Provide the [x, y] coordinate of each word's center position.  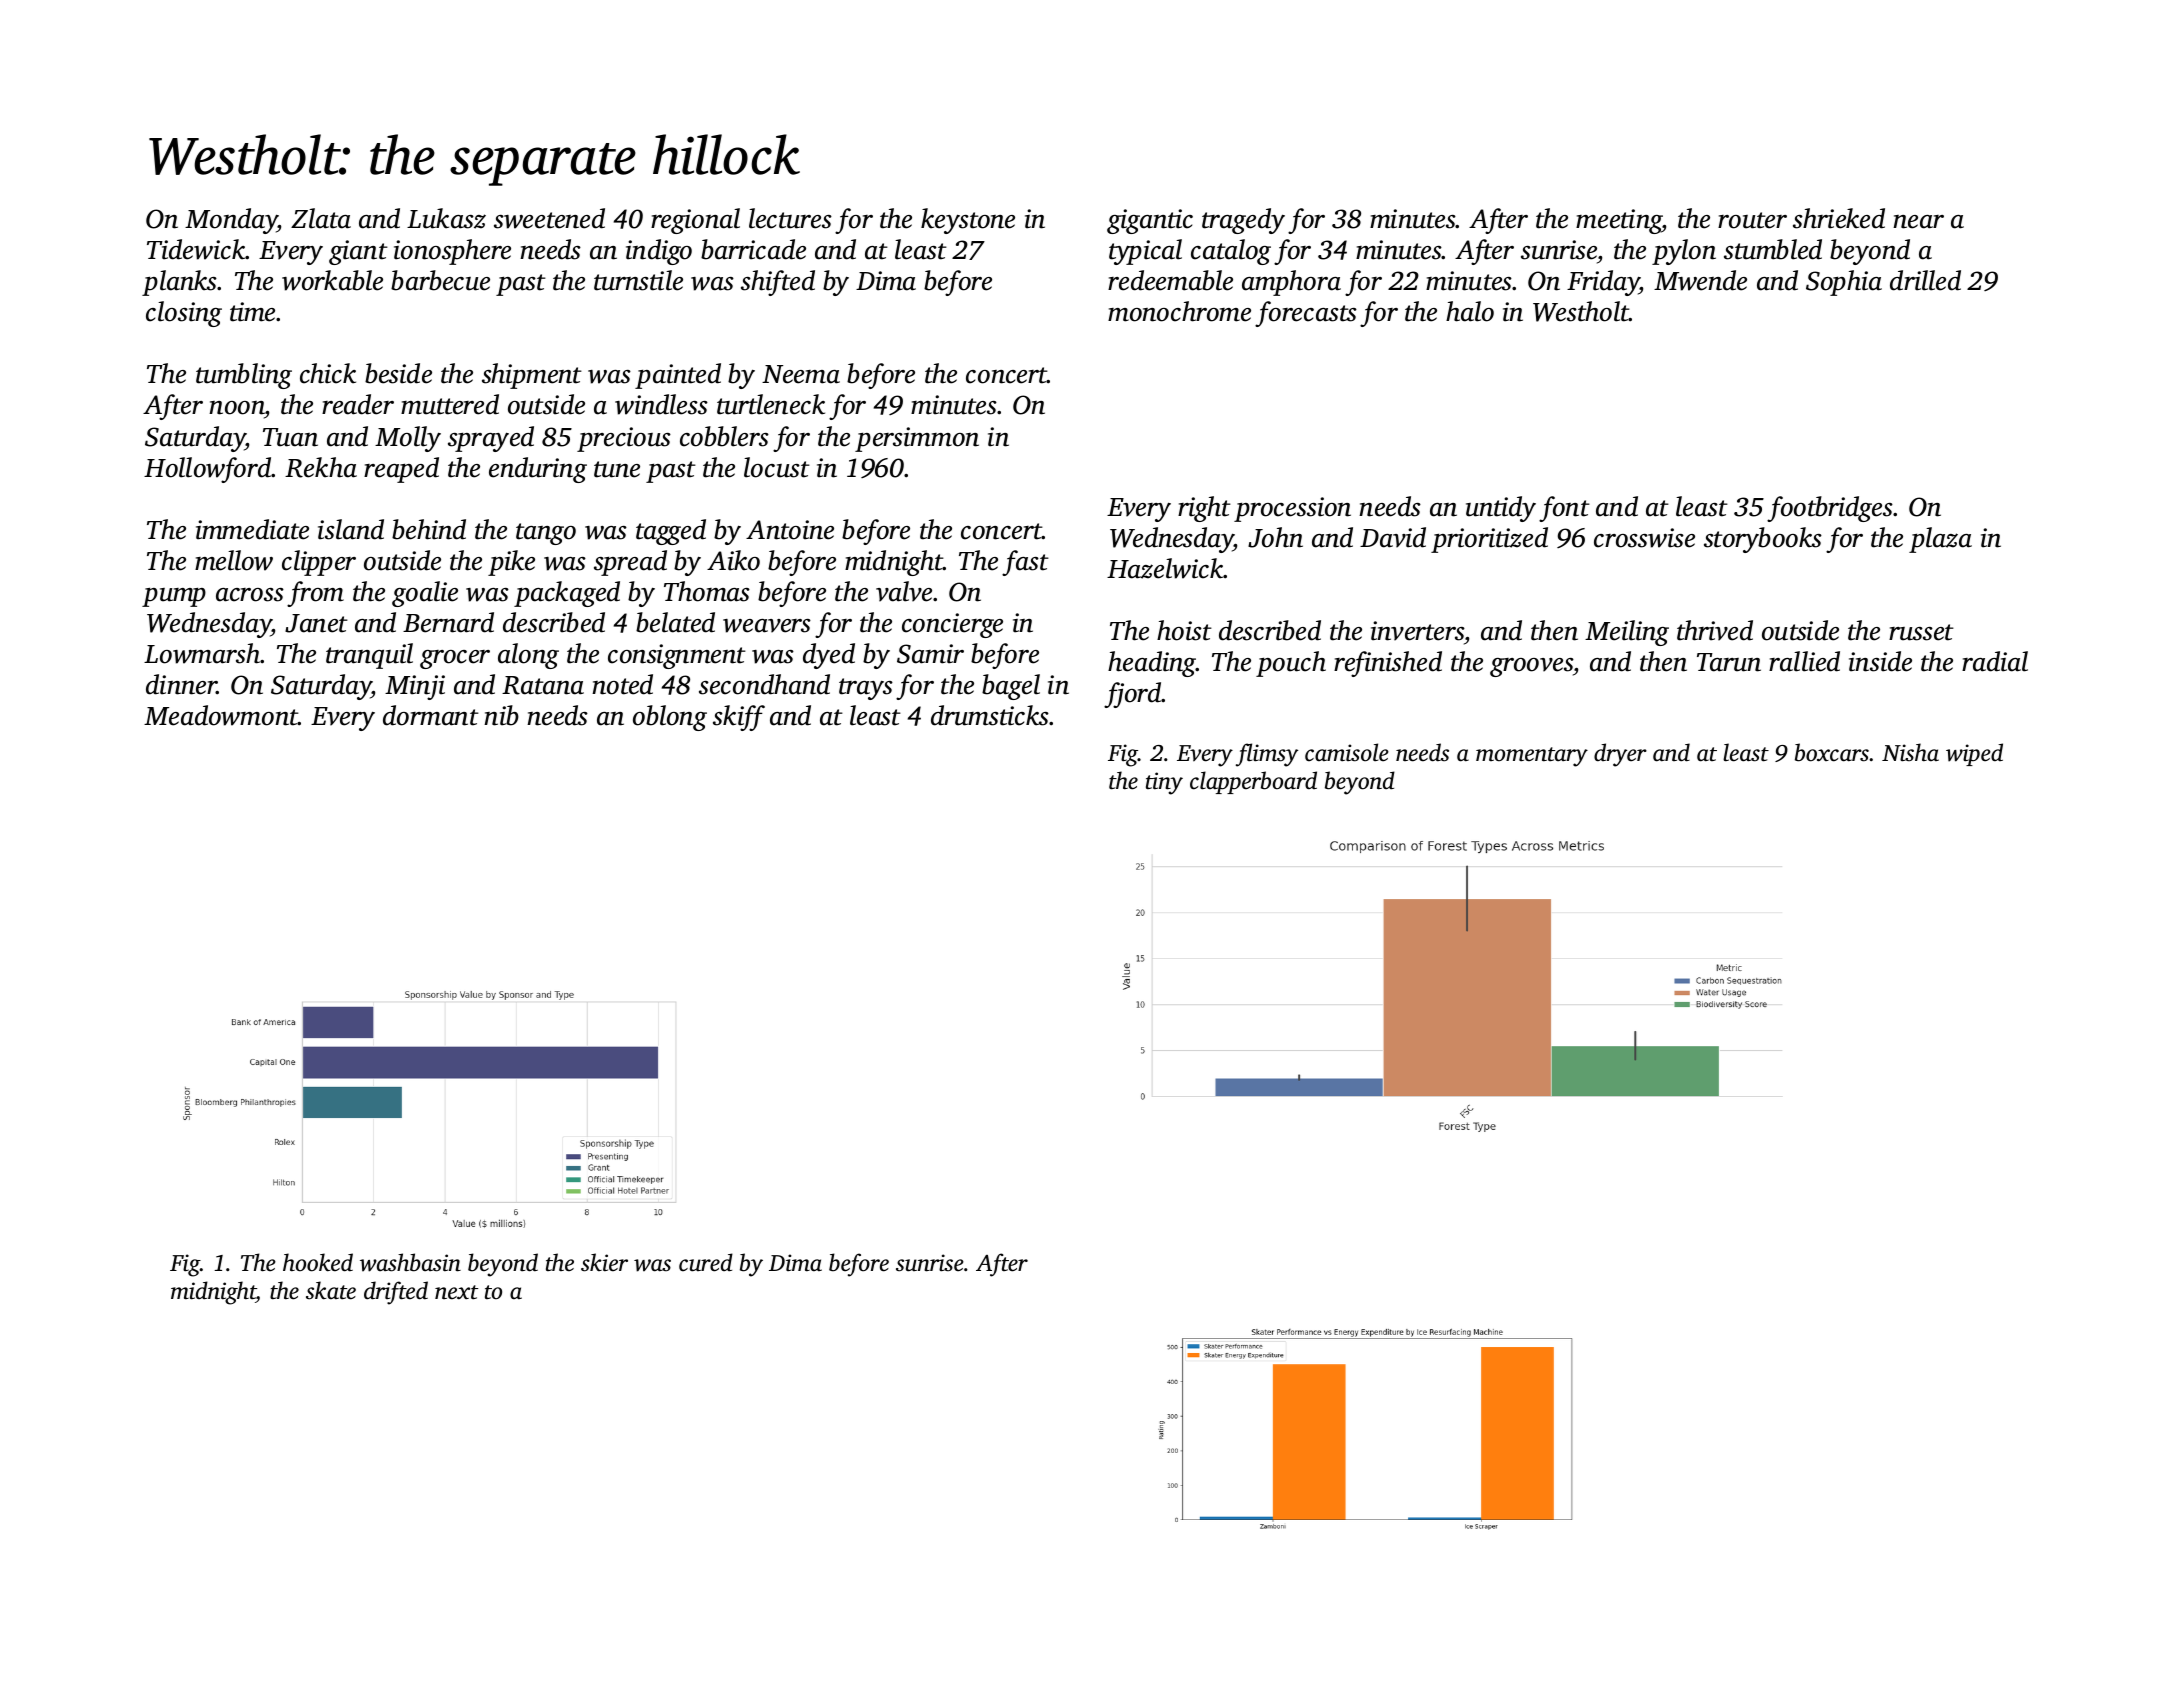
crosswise [1644, 538]
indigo [659, 252]
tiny [1164, 783]
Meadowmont [221, 715]
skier [604, 1262]
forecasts [1306, 314]
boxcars [1832, 752]
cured [706, 1262]
